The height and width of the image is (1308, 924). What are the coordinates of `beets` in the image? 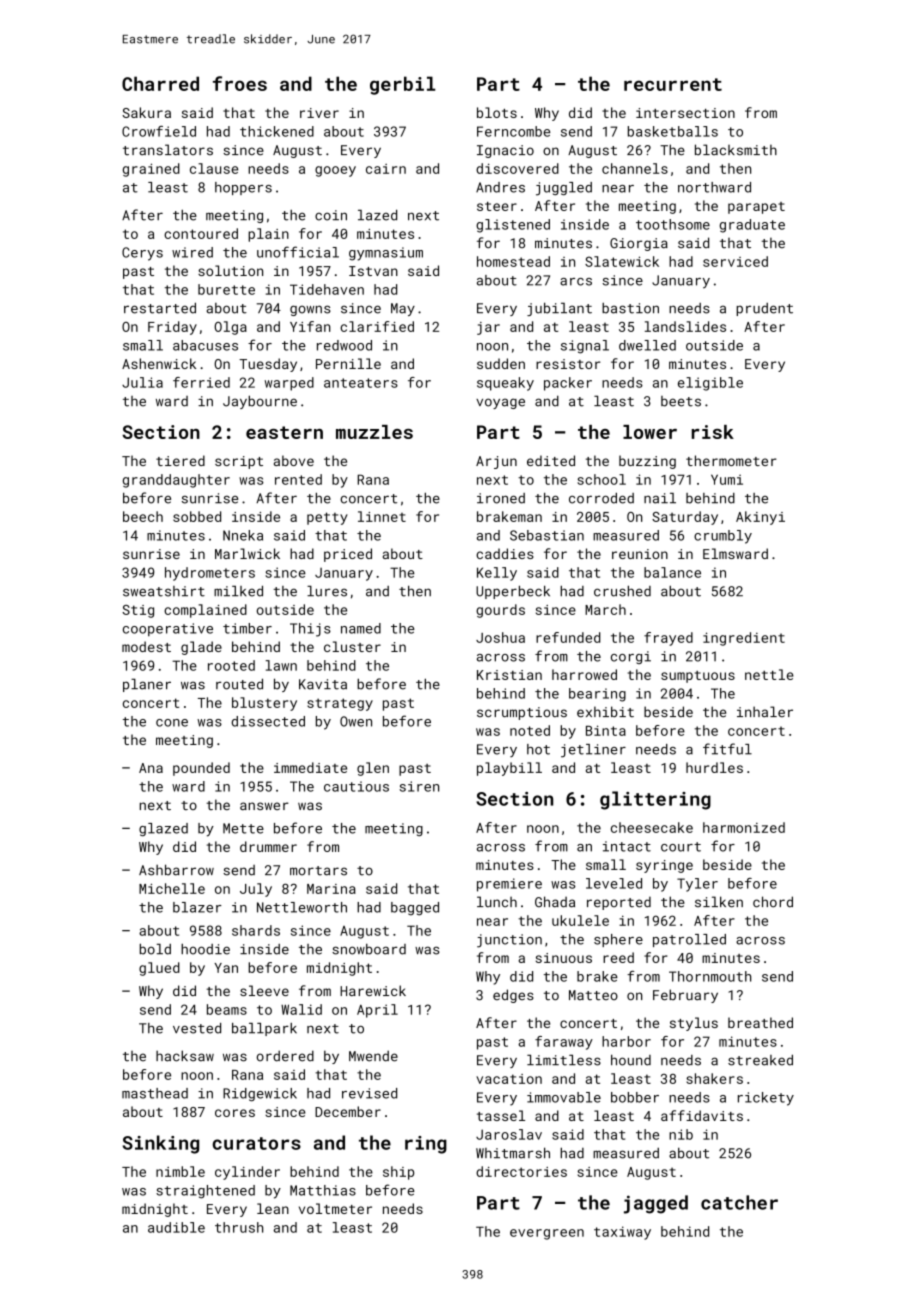 It's located at (681, 401).
